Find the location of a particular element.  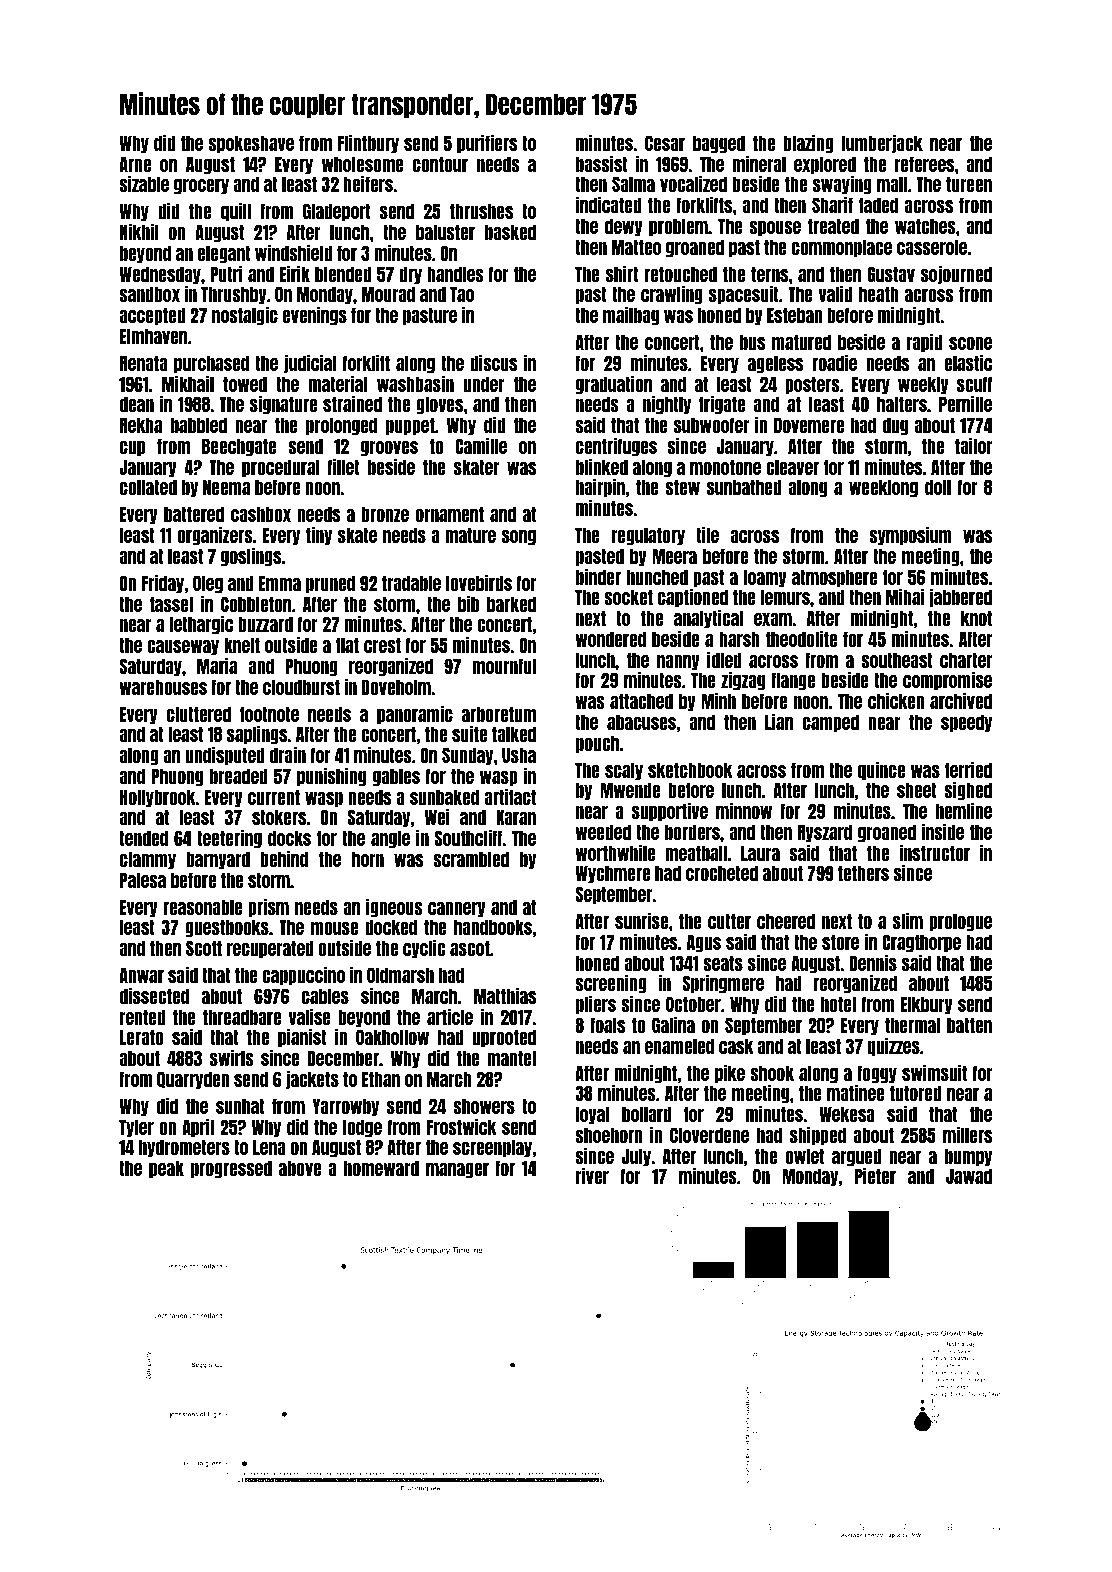

spokeshave is located at coordinates (251, 144).
